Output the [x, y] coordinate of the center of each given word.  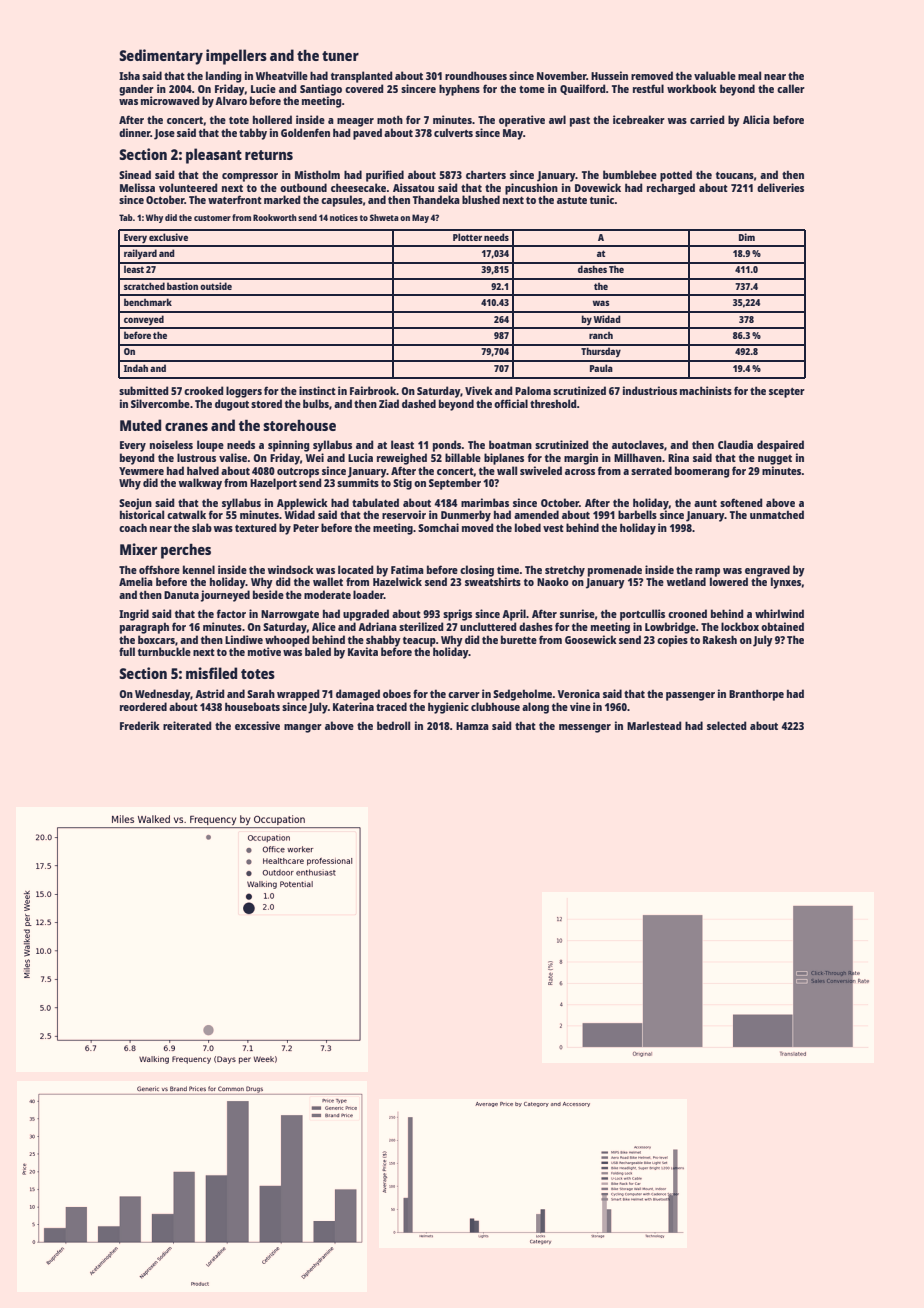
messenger [585, 728]
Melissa [137, 187]
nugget [775, 460]
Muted [140, 425]
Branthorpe [756, 695]
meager [355, 122]
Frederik [140, 725]
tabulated [375, 502]
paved [367, 134]
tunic [602, 199]
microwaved [170, 100]
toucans [735, 175]
